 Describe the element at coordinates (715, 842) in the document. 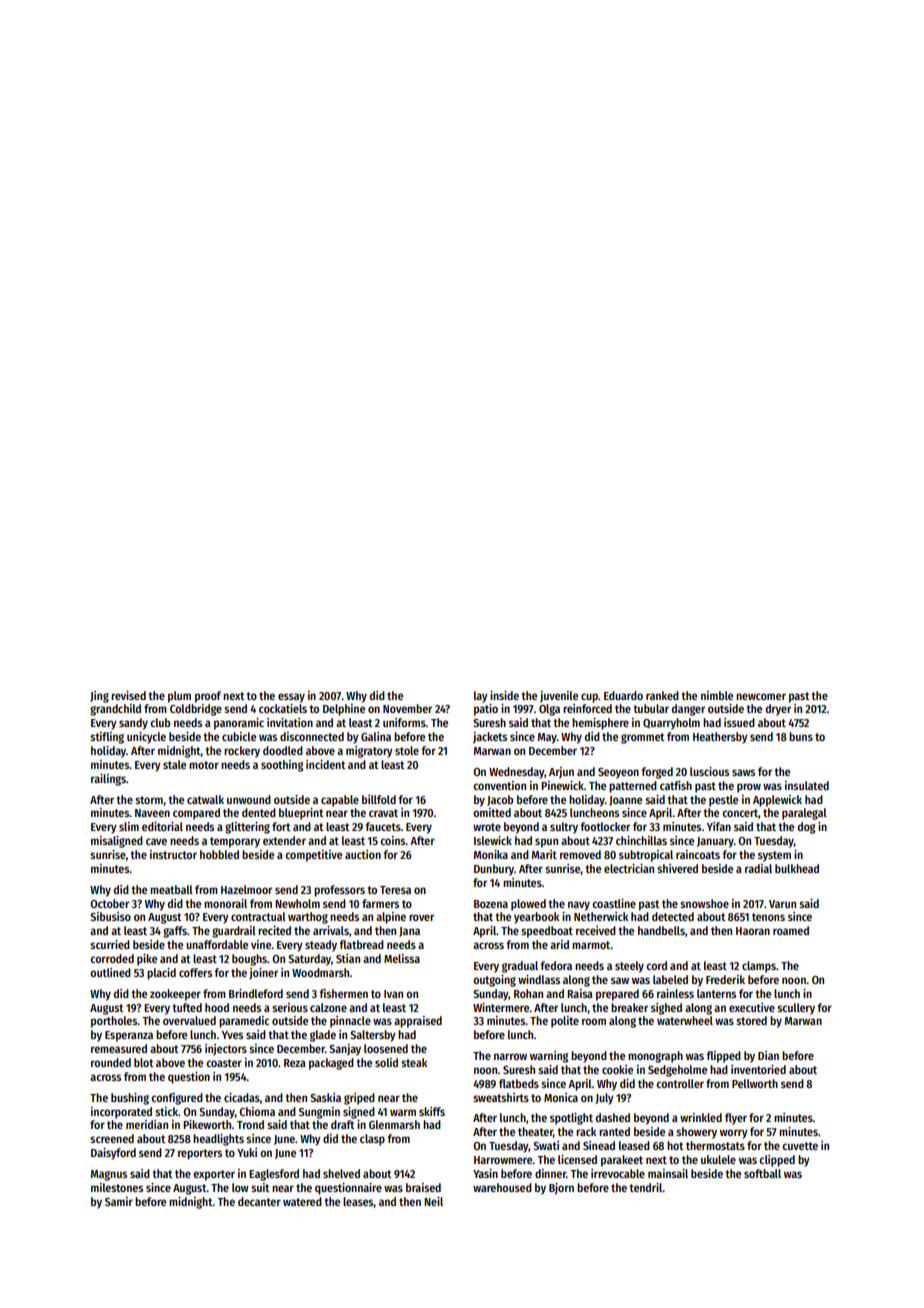

I see `January` at that location.
